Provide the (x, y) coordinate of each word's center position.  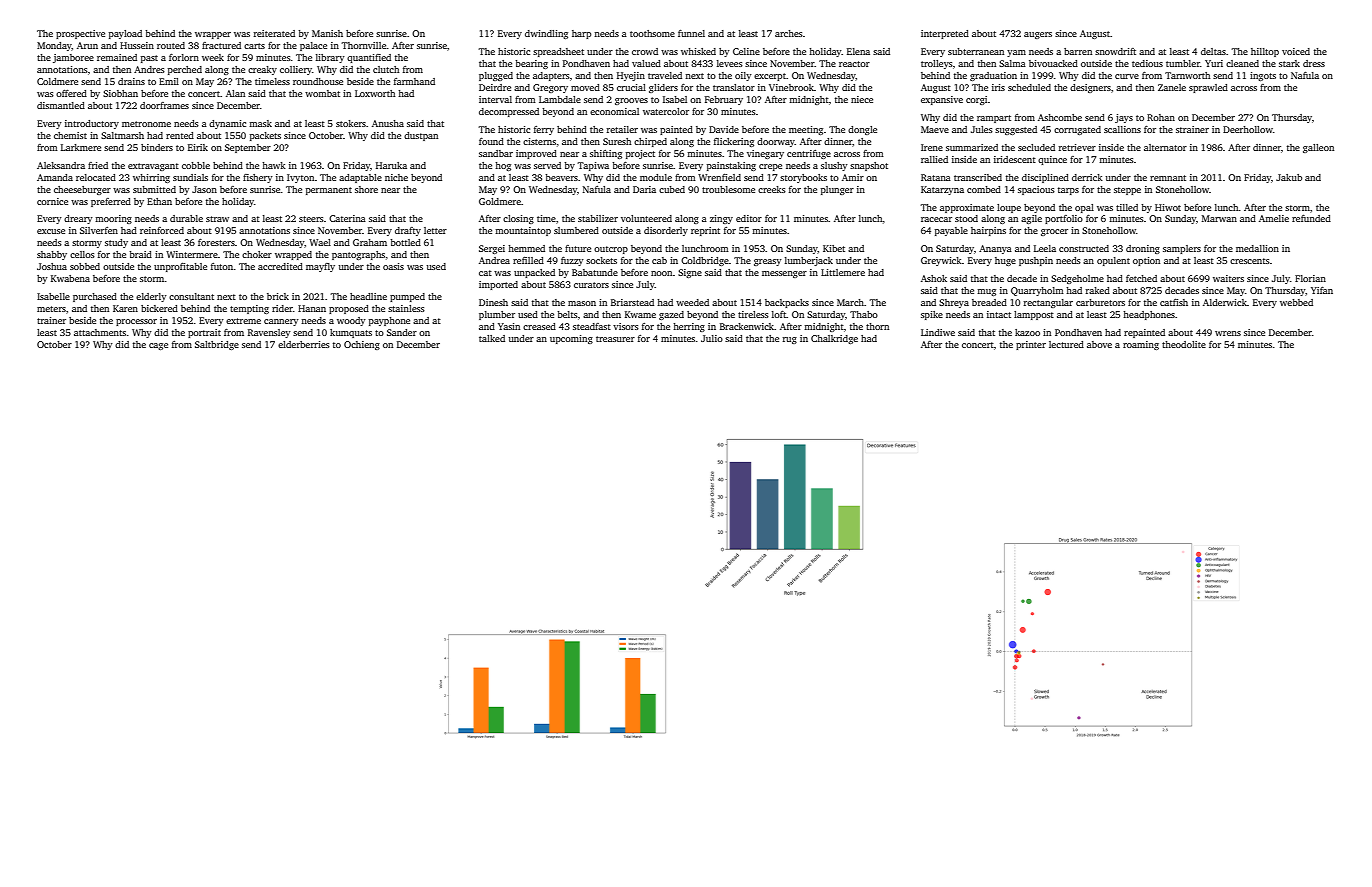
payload (125, 34)
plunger (837, 190)
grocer (1054, 232)
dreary (78, 219)
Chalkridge (834, 339)
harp (581, 34)
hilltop (1265, 52)
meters (51, 309)
